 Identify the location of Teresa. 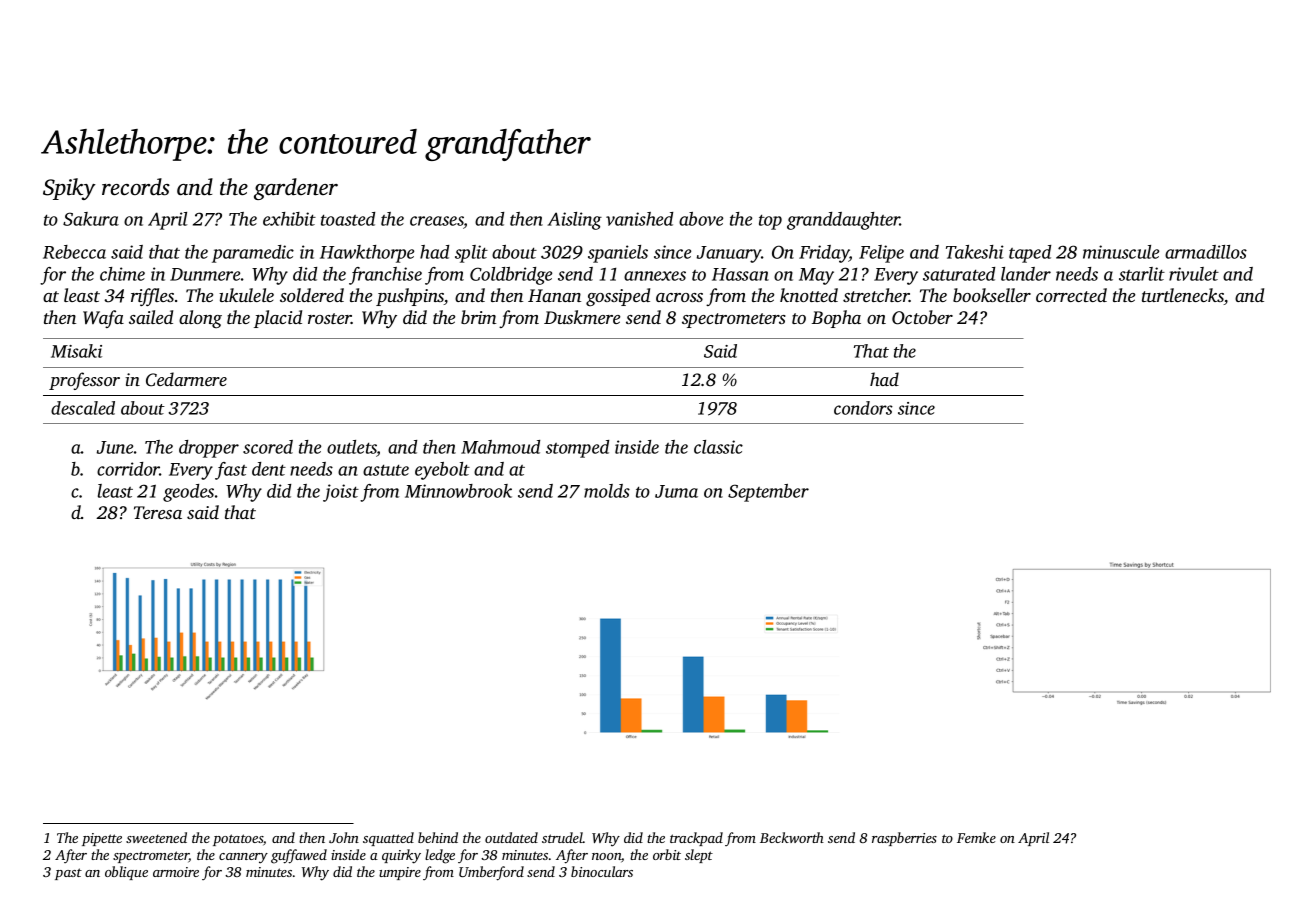
(158, 512).
